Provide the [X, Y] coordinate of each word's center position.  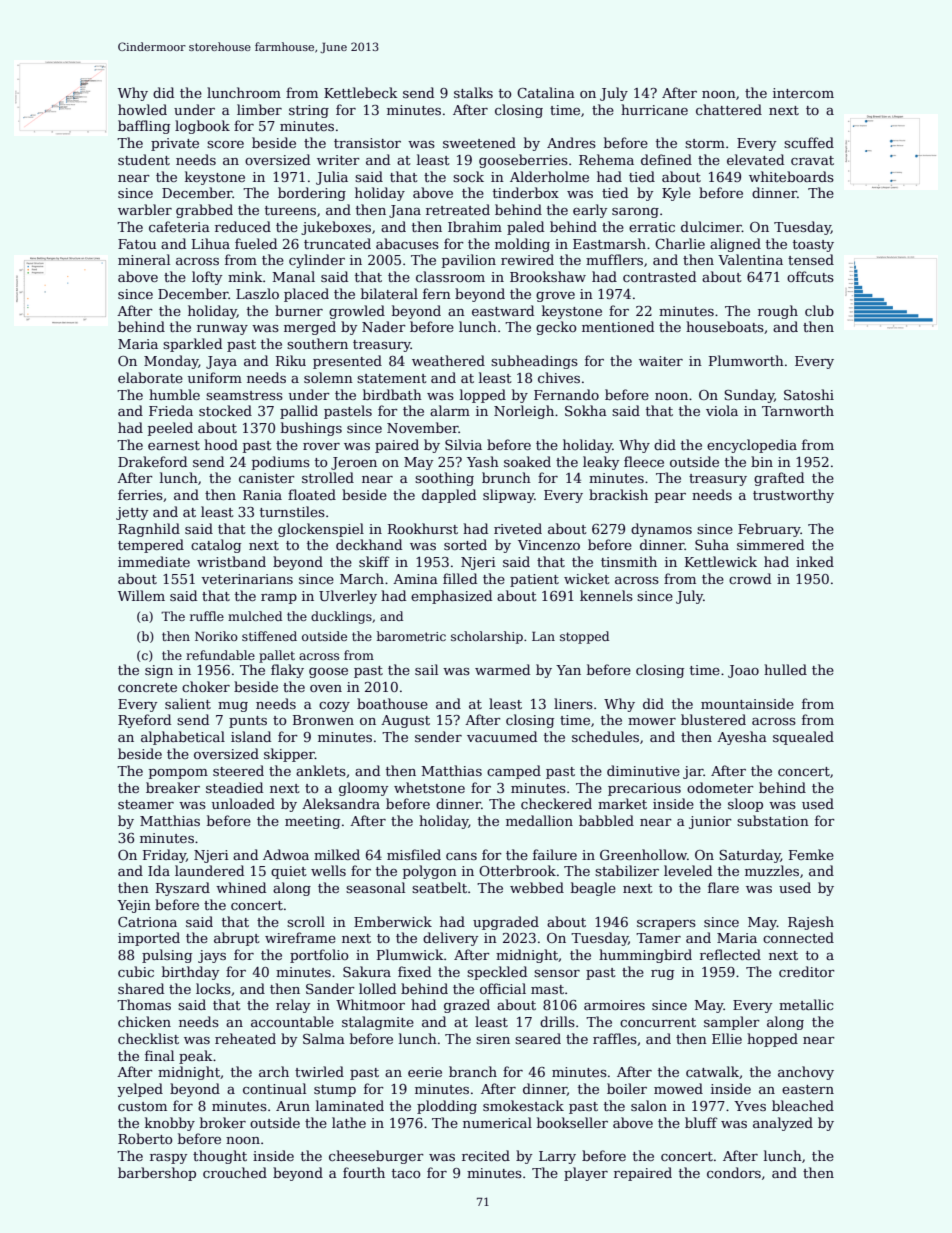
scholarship [487, 637]
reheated [245, 1038]
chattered [729, 109]
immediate [154, 561]
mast [547, 989]
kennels [606, 595]
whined [241, 887]
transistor [367, 143]
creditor [807, 971]
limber [259, 109]
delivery [450, 939]
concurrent [658, 1022]
